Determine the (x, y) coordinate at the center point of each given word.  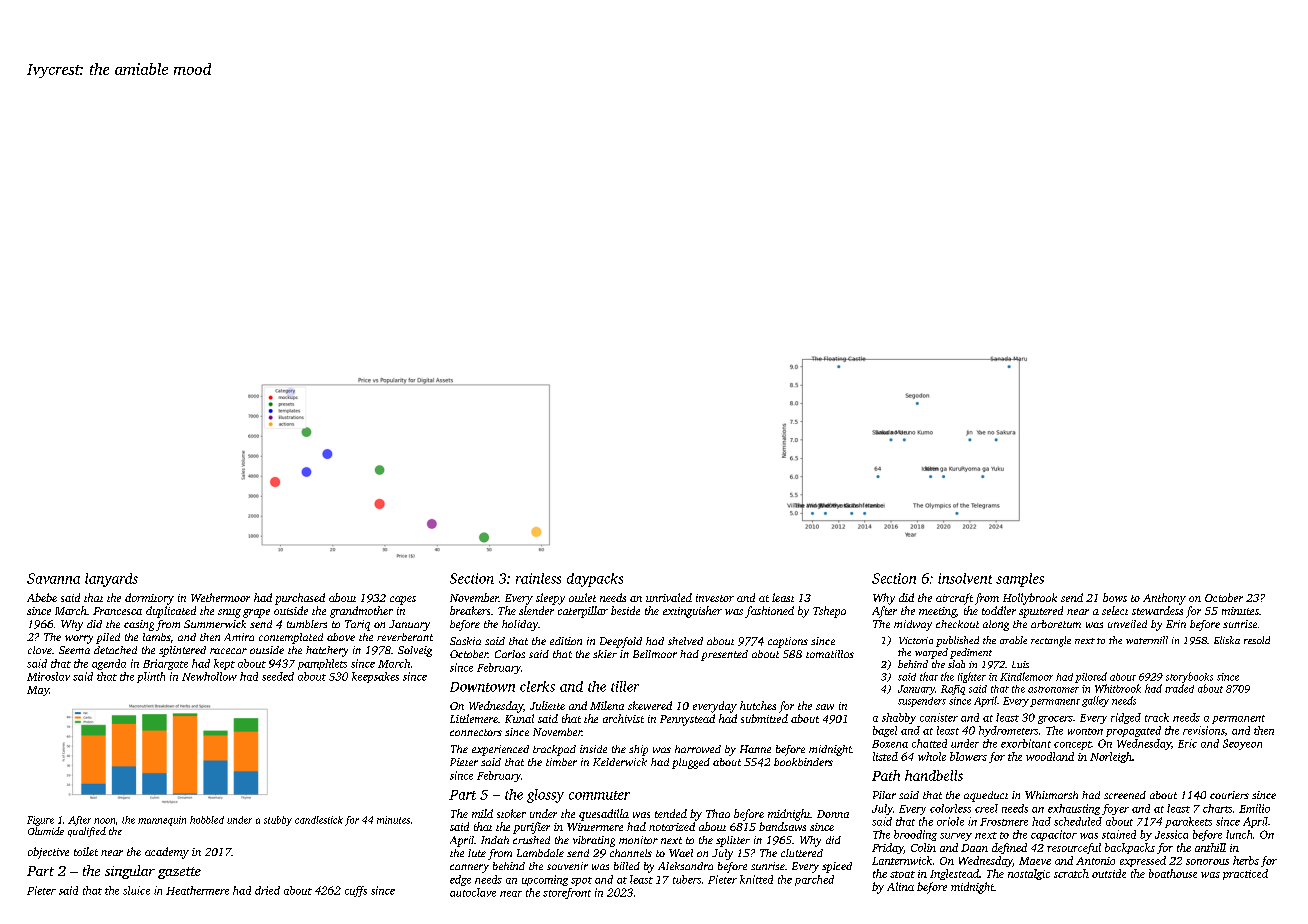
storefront (567, 893)
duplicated (171, 612)
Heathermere (197, 890)
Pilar (884, 795)
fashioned (769, 612)
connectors (476, 732)
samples (1020, 580)
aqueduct (986, 796)
